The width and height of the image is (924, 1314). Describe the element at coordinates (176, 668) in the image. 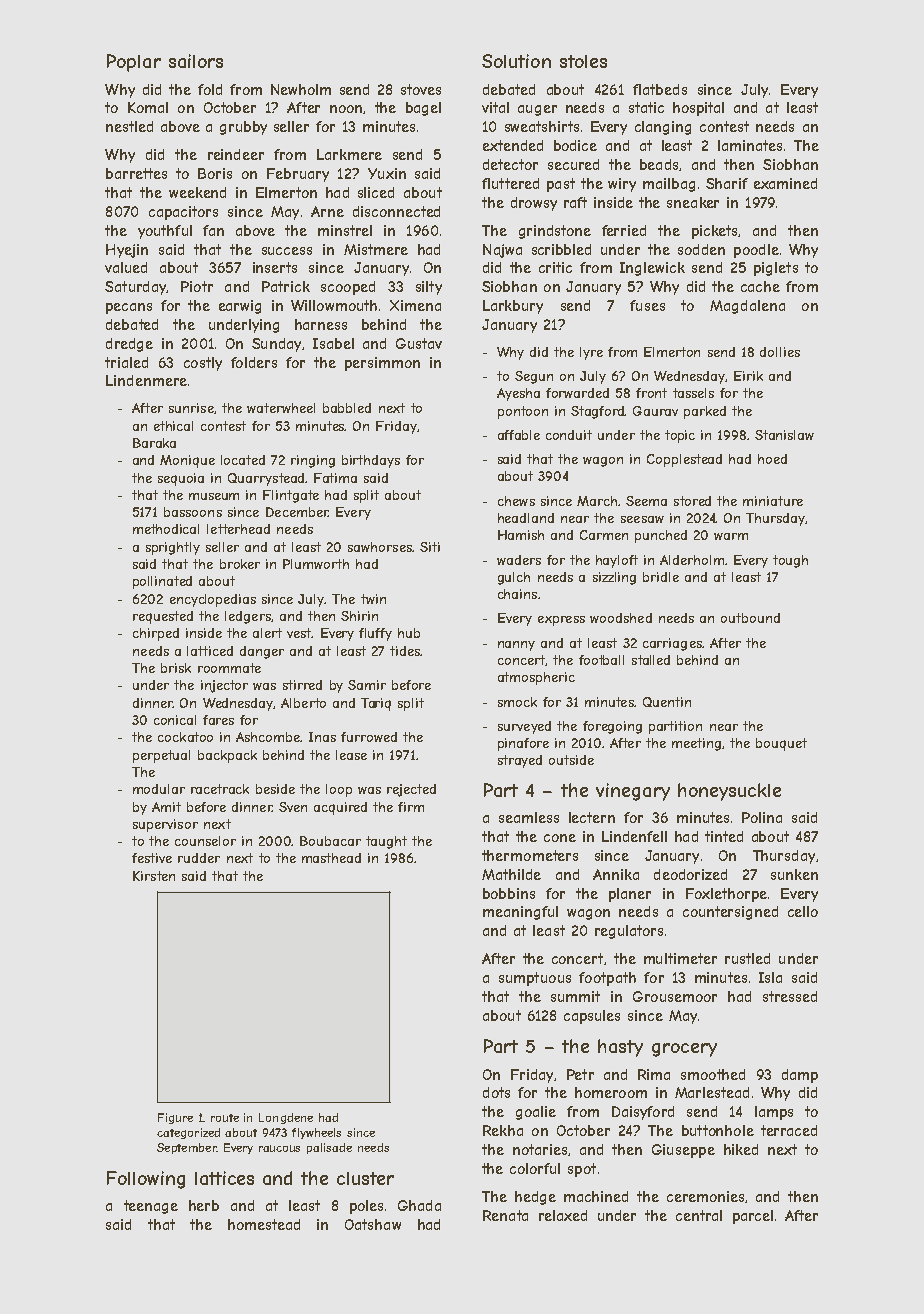

I see `brisk` at that location.
